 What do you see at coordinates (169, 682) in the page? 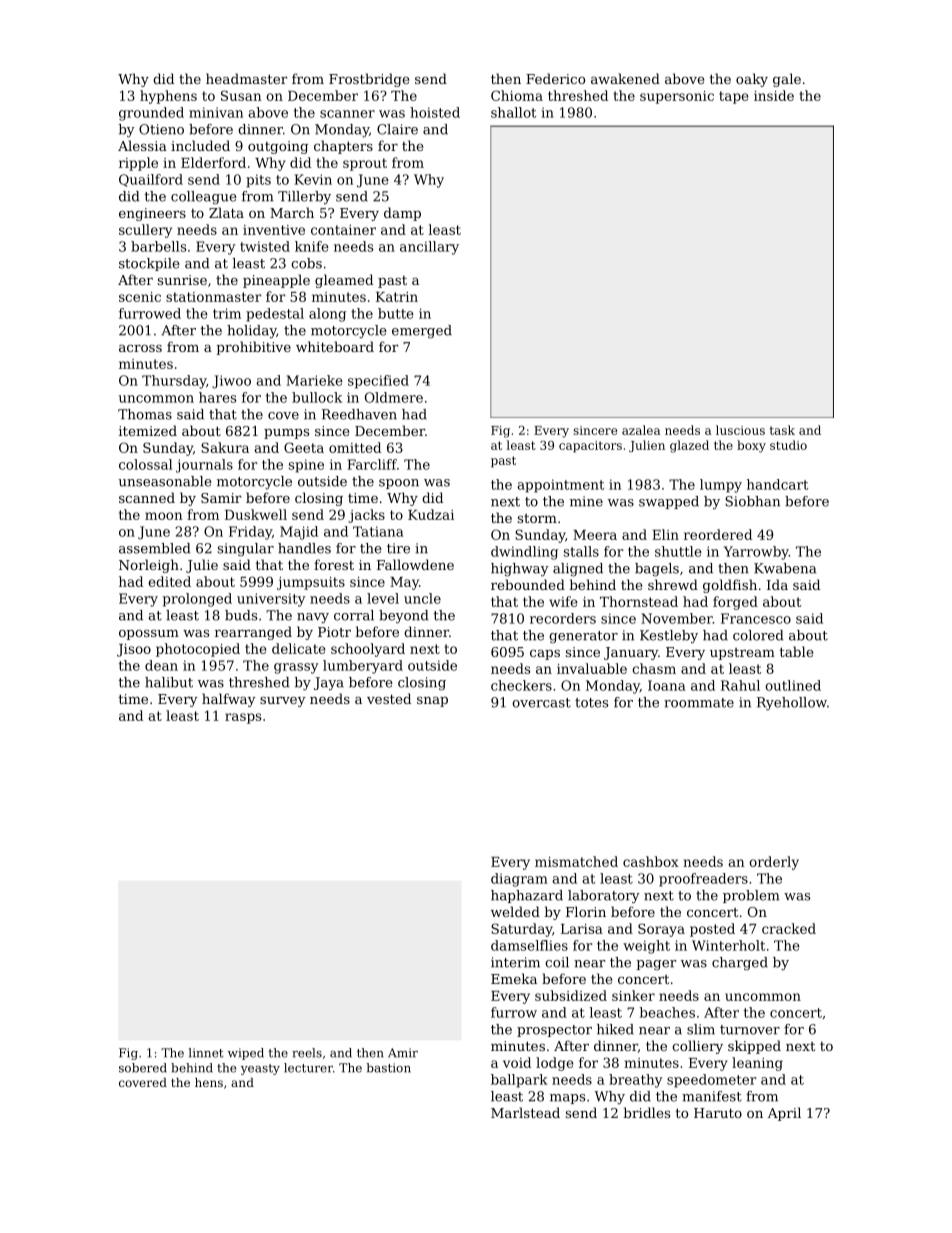
I see `halibut` at bounding box center [169, 682].
